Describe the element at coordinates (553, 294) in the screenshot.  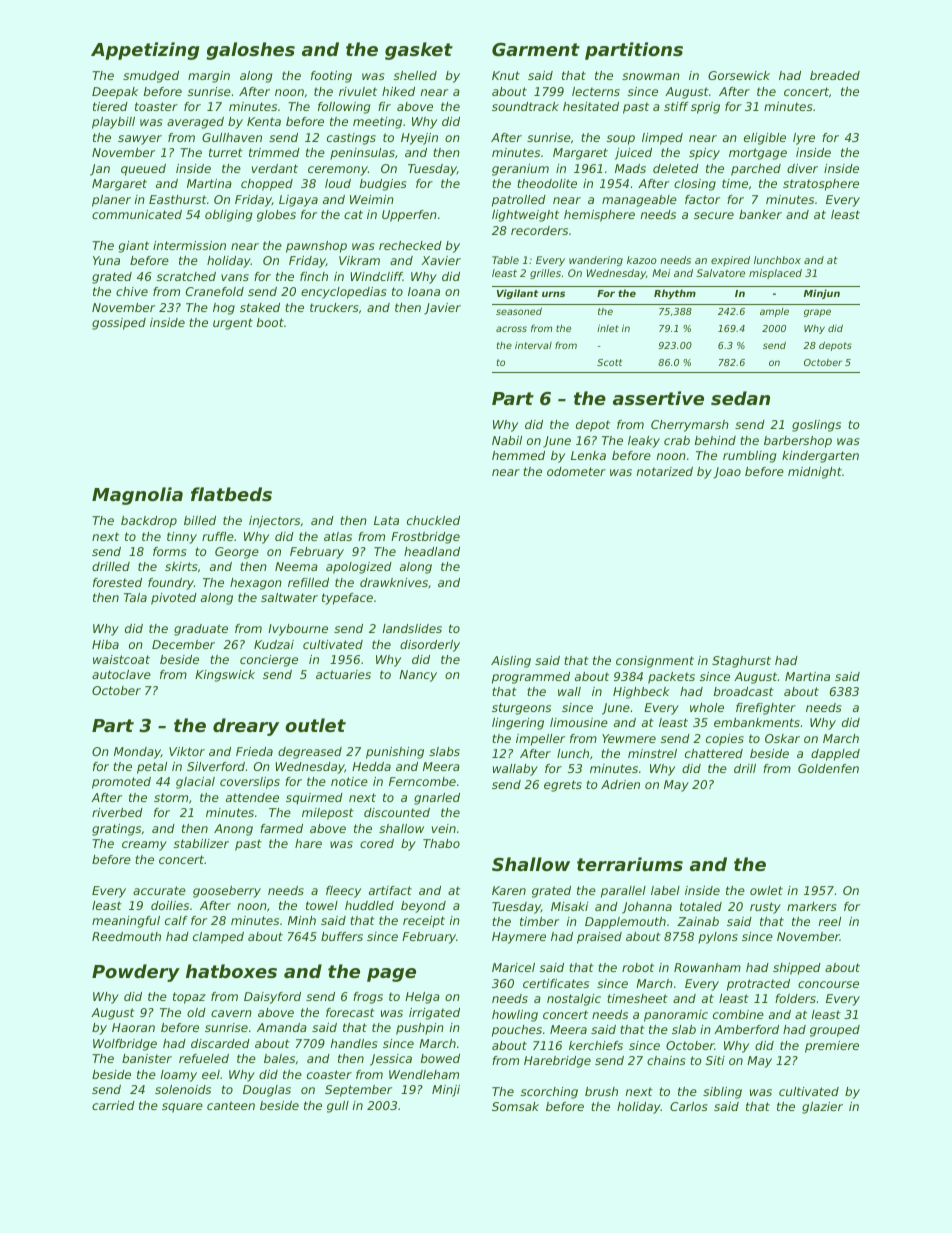
I see `urns` at that location.
